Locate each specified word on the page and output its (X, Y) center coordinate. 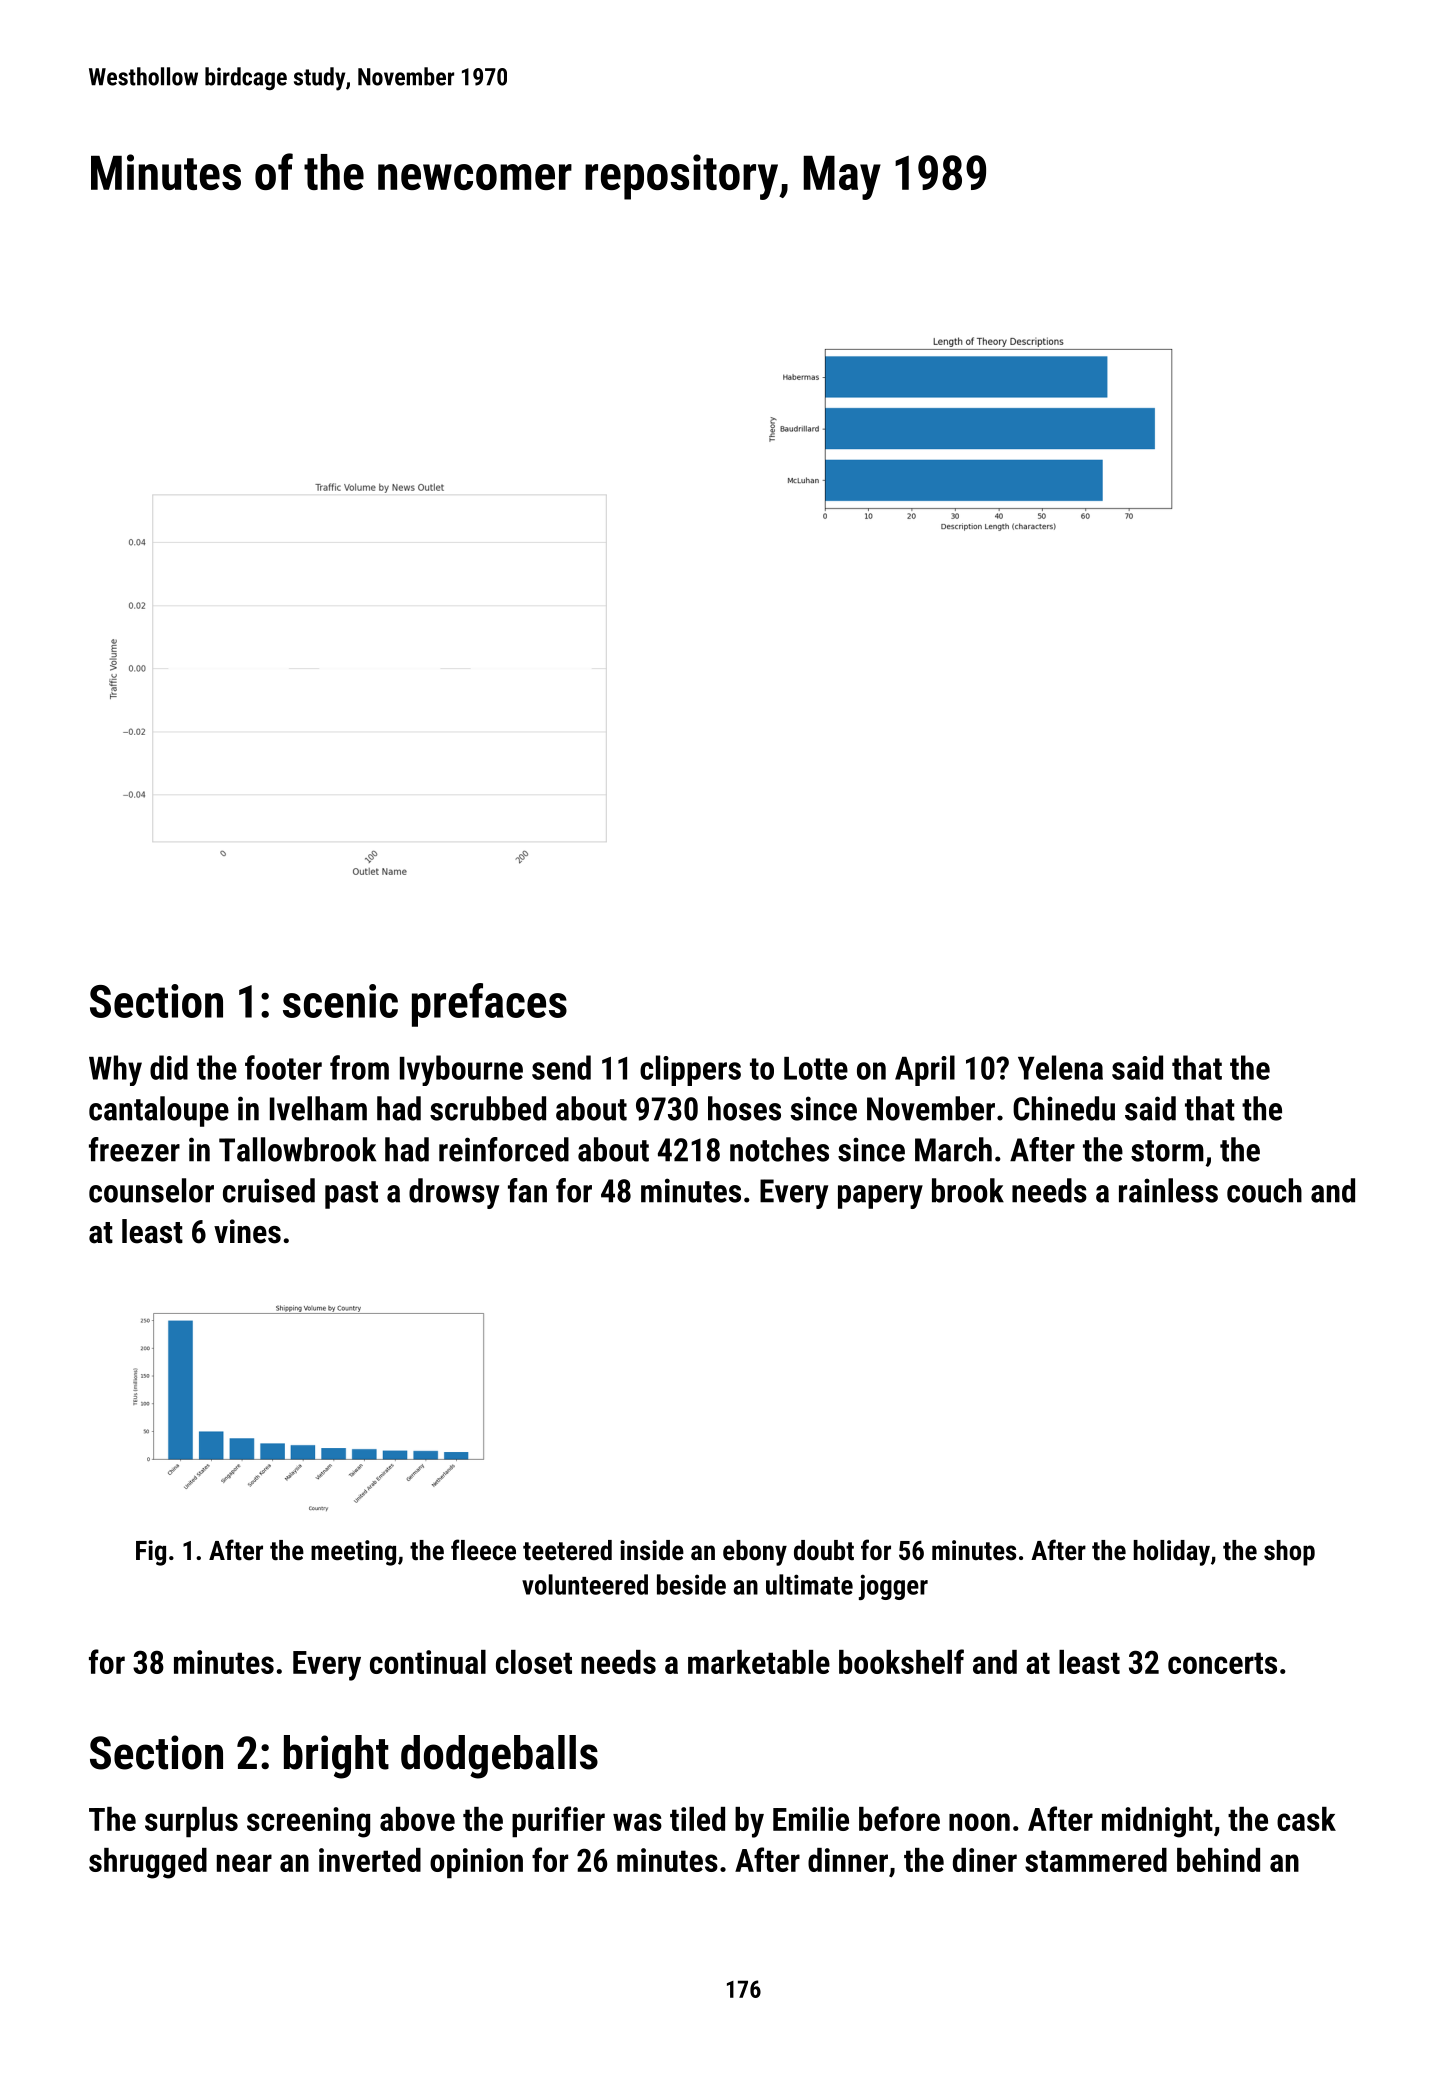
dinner (848, 1860)
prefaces (489, 1005)
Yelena (1060, 1067)
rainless (1168, 1190)
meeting (353, 1553)
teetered (567, 1550)
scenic (340, 1001)
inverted (370, 1860)
